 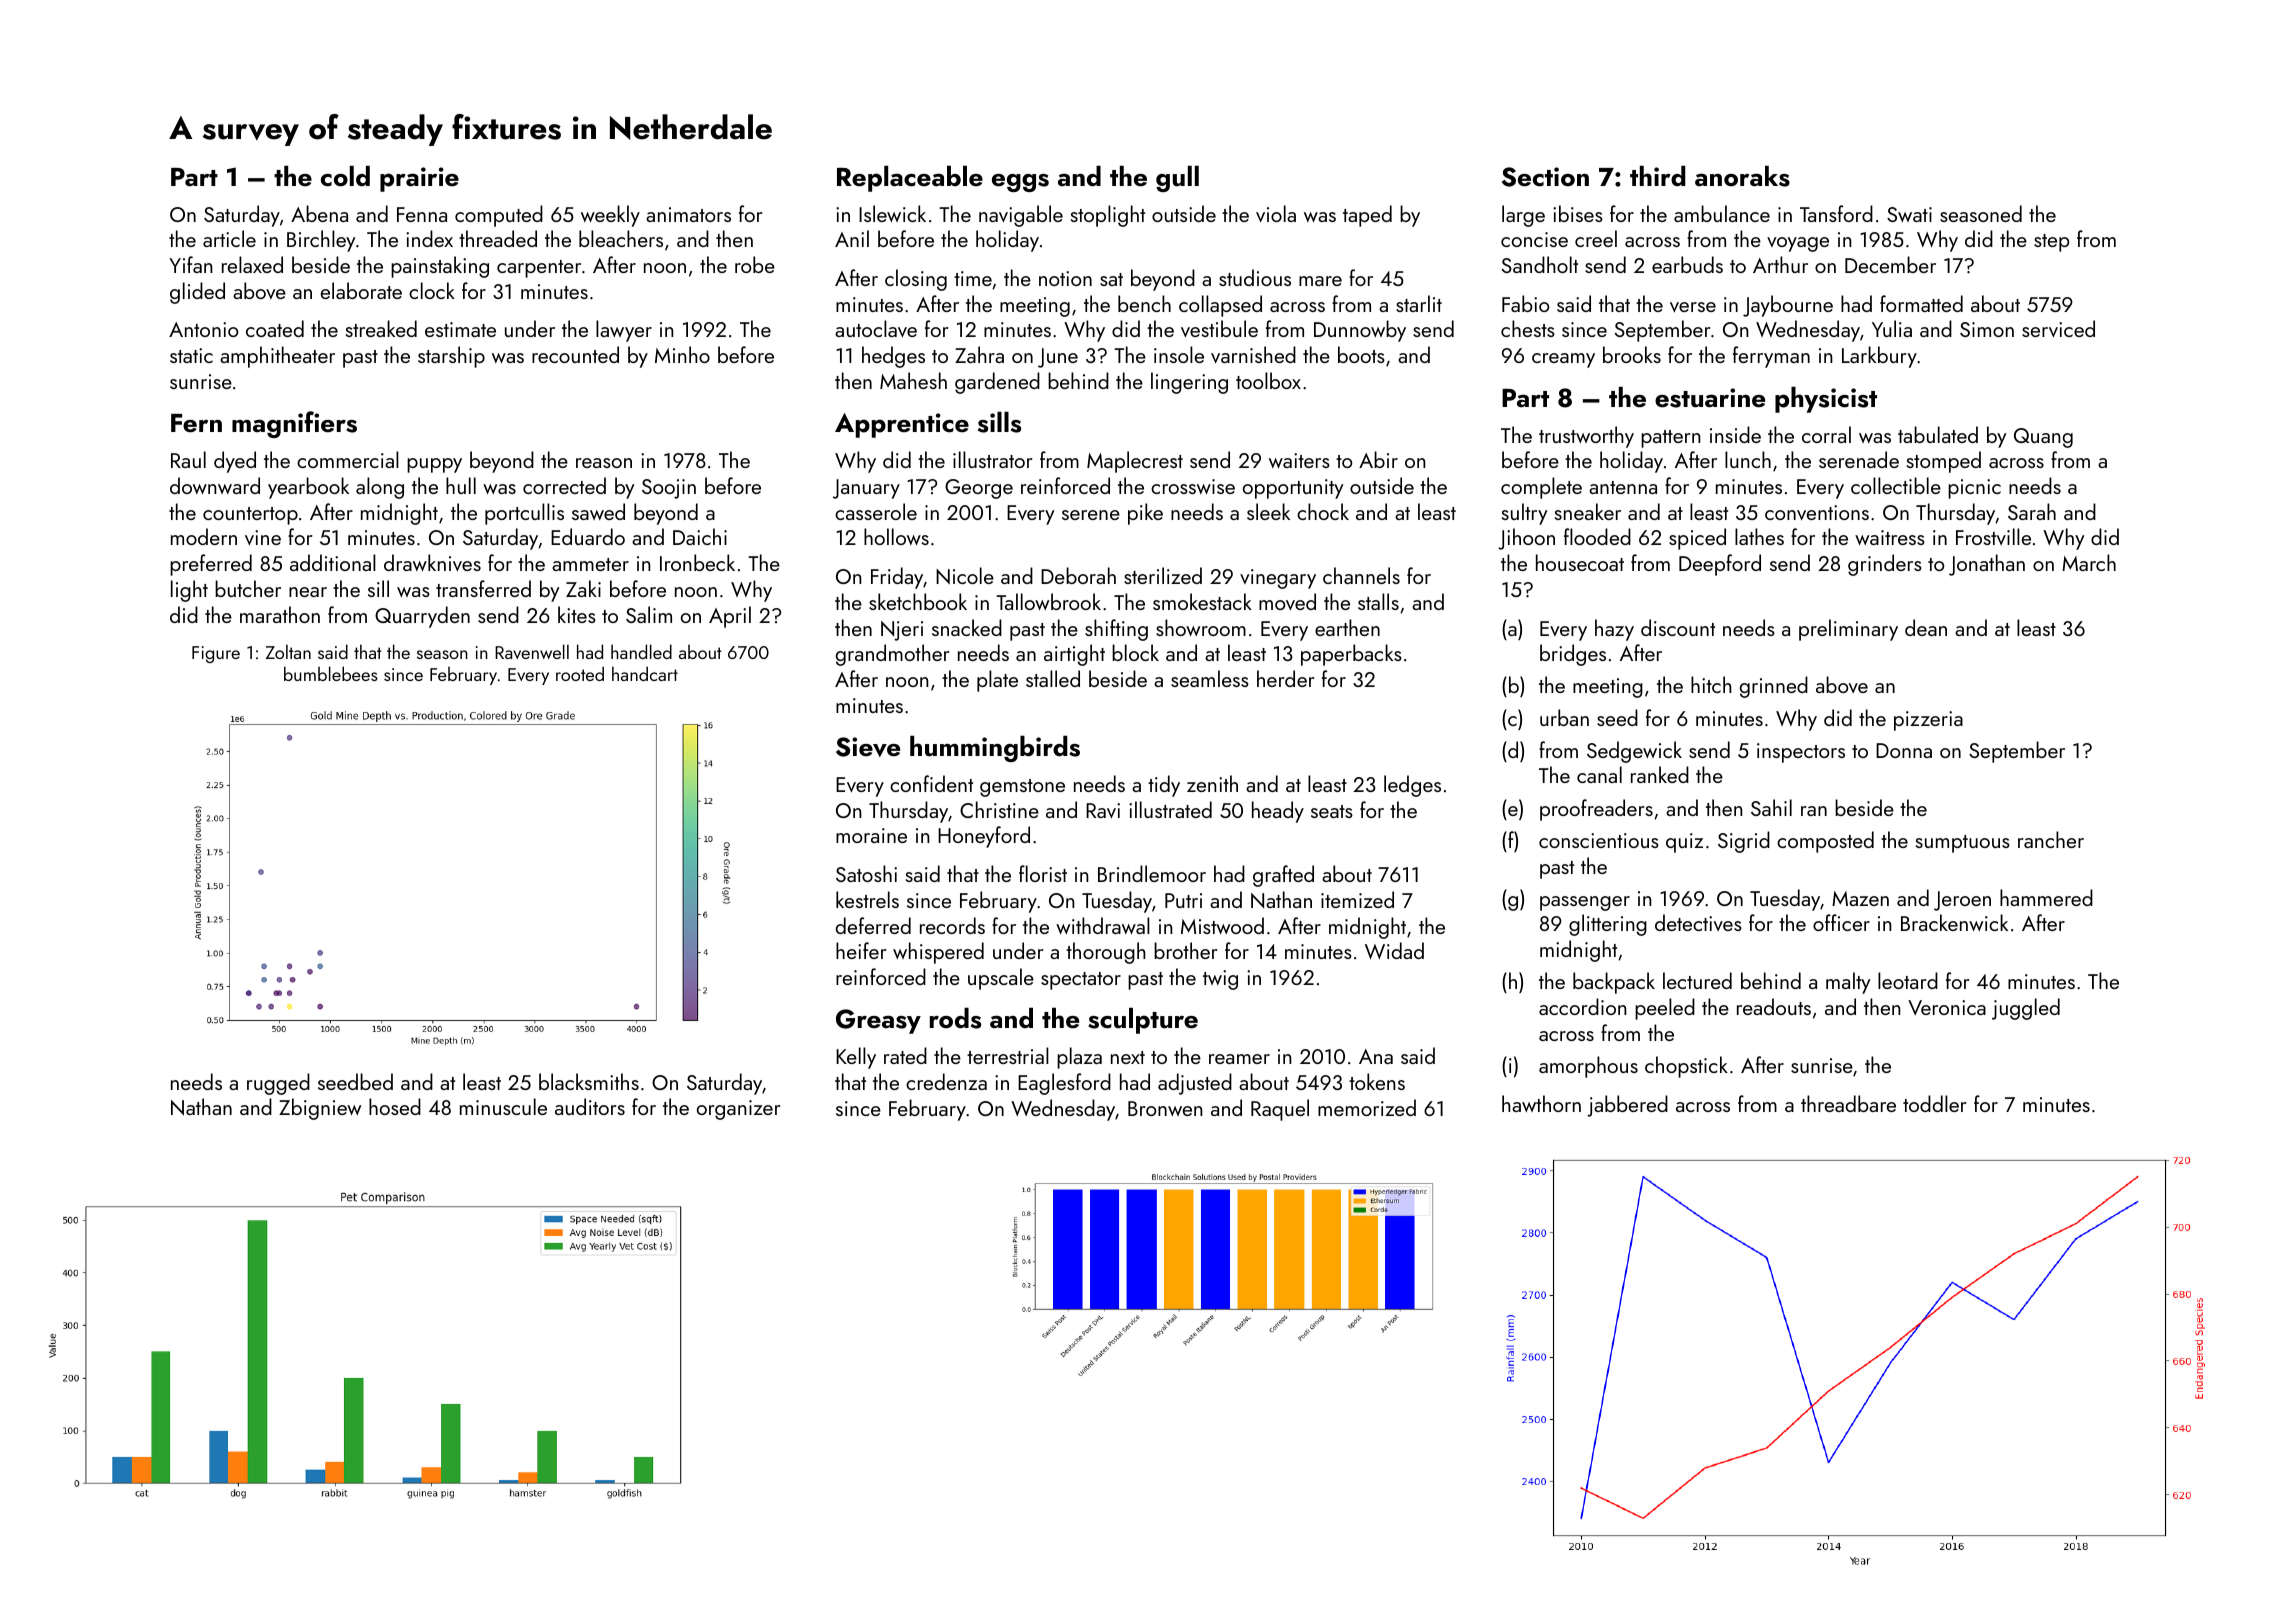 I want to click on grandmother, so click(x=893, y=655).
